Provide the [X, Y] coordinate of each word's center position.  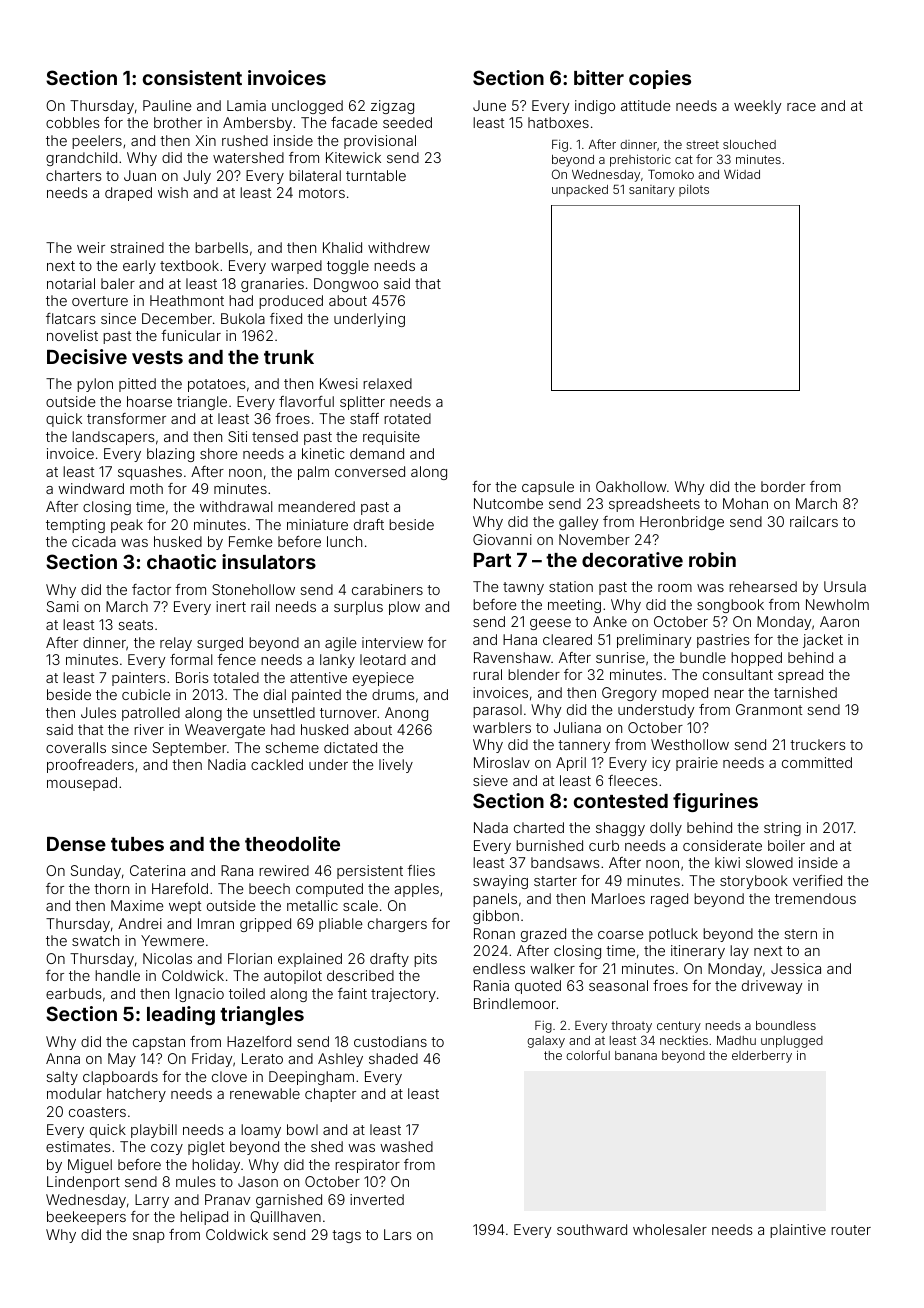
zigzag [392, 107]
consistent [192, 77]
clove [229, 1076]
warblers [502, 727]
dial [275, 694]
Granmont [769, 709]
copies [660, 79]
